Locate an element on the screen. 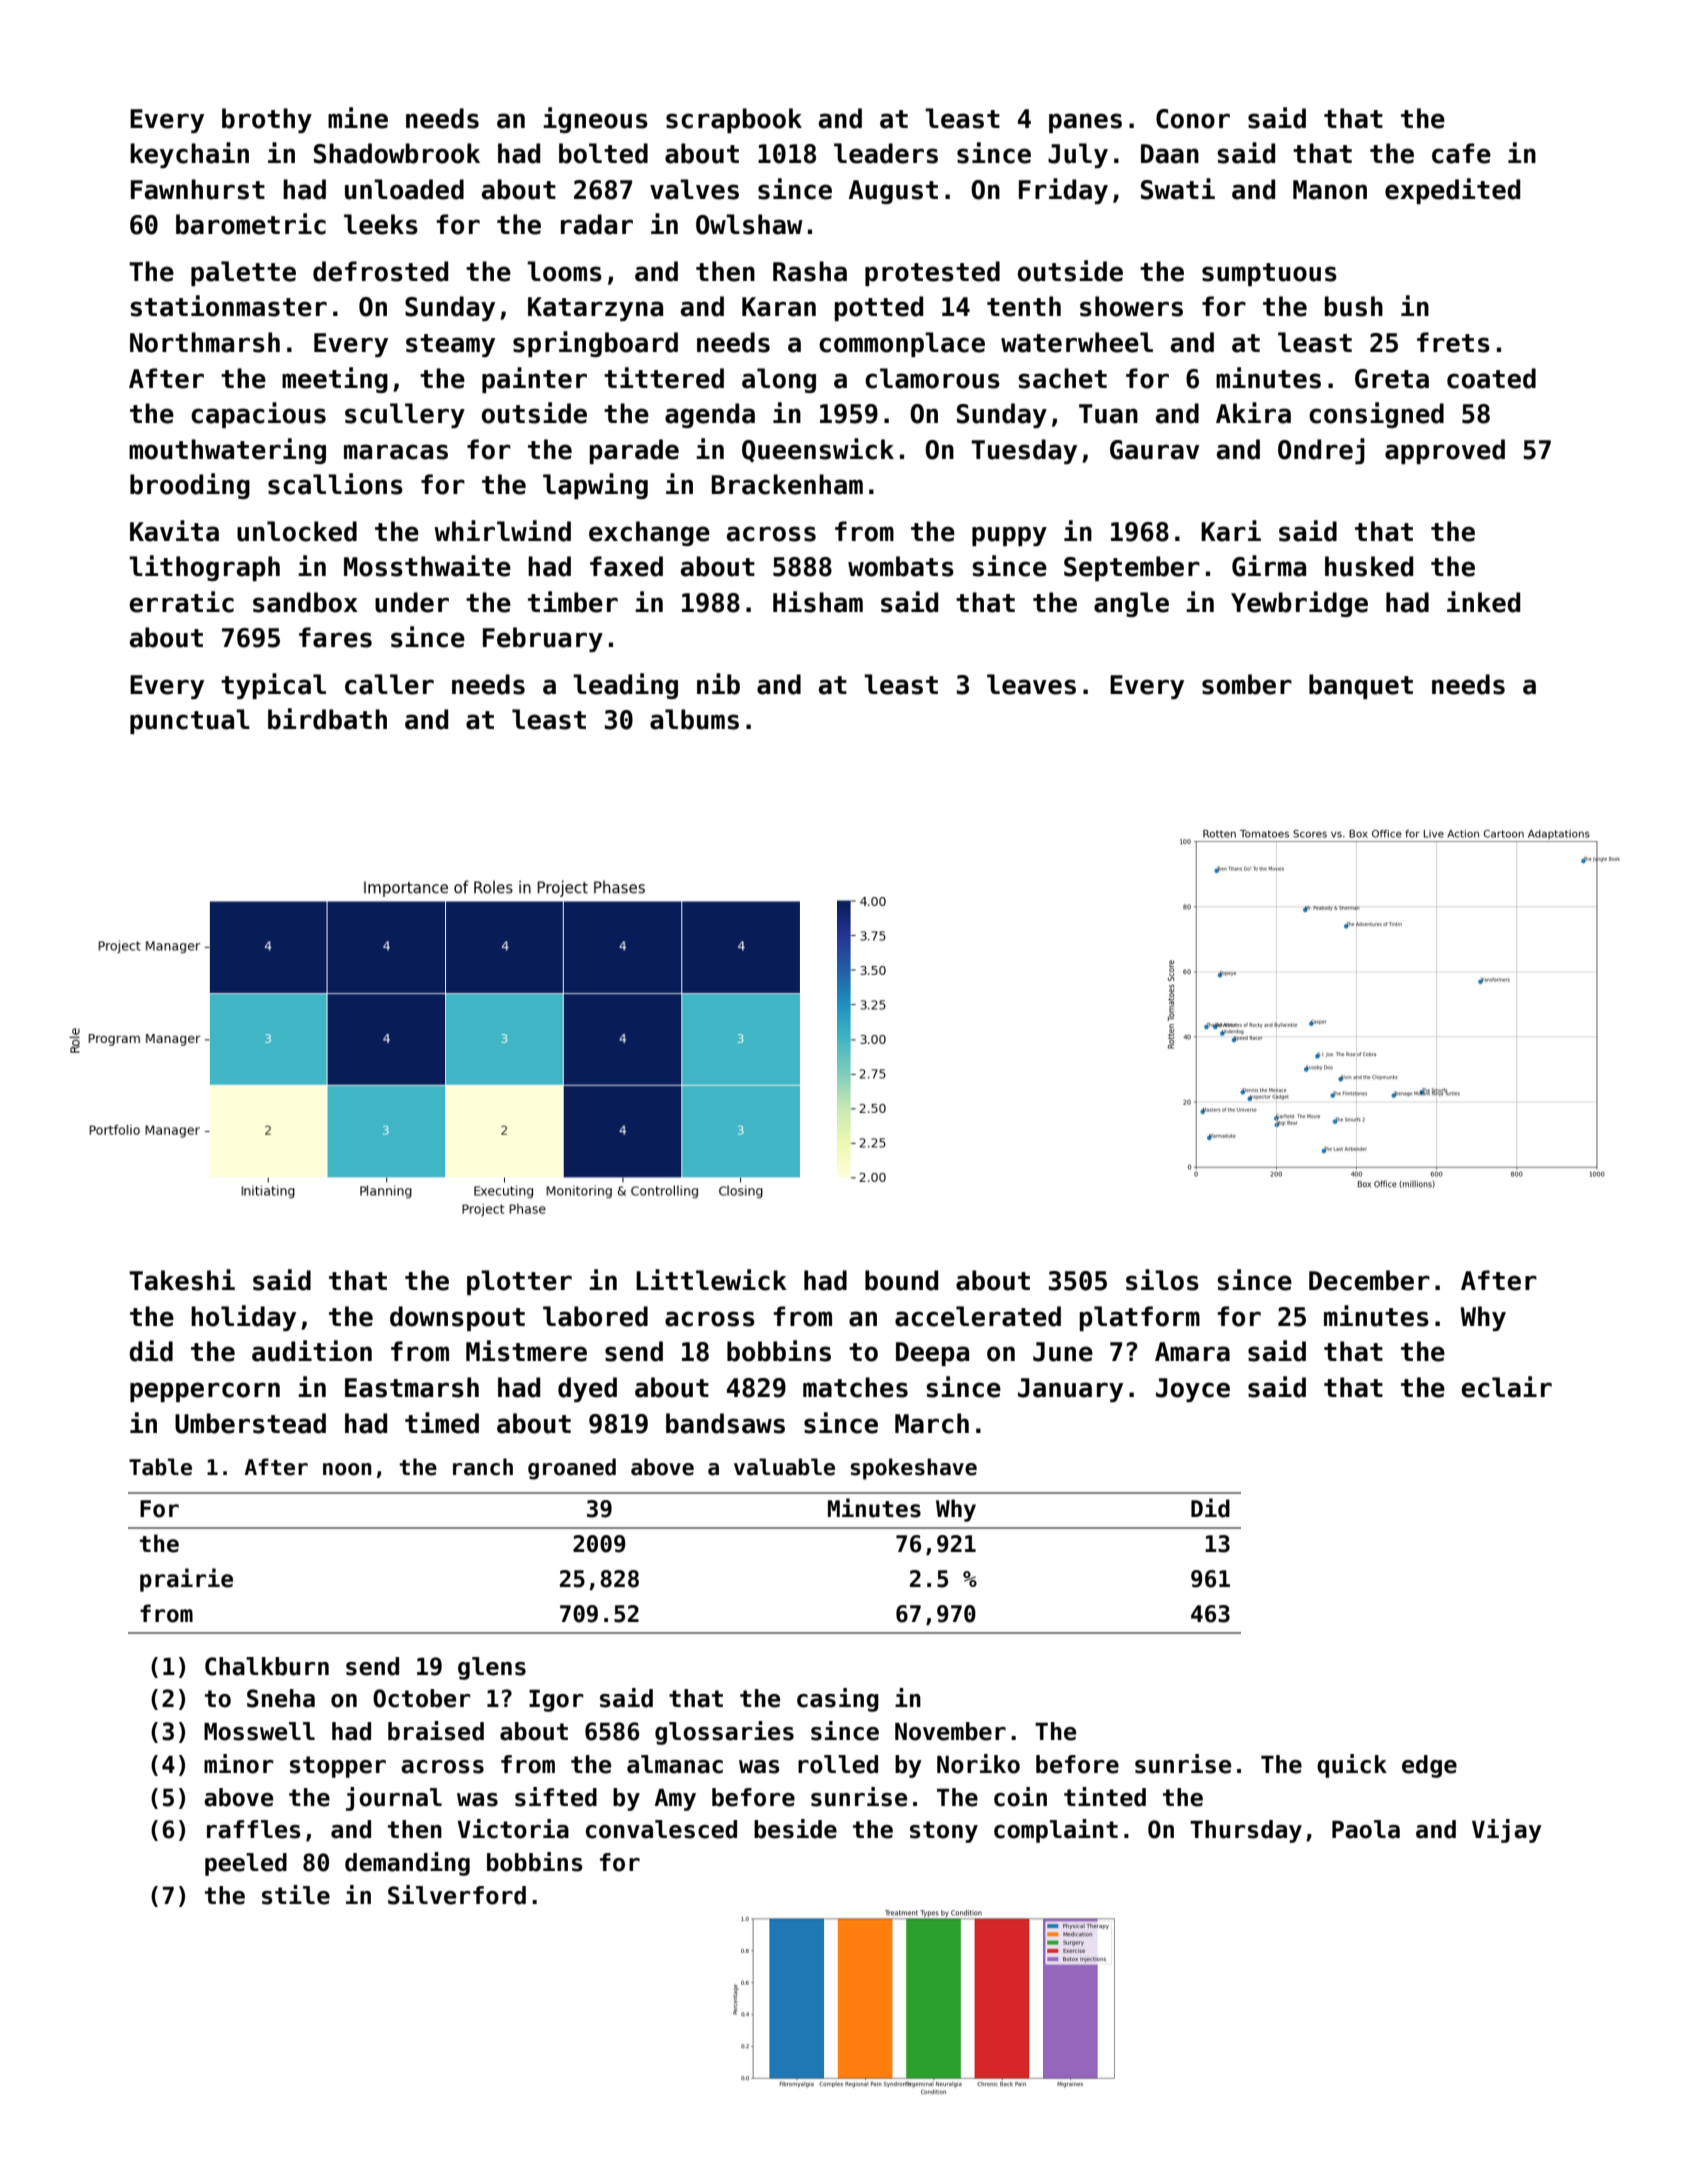 The height and width of the screenshot is (2178, 1683). birdbath is located at coordinates (327, 719).
